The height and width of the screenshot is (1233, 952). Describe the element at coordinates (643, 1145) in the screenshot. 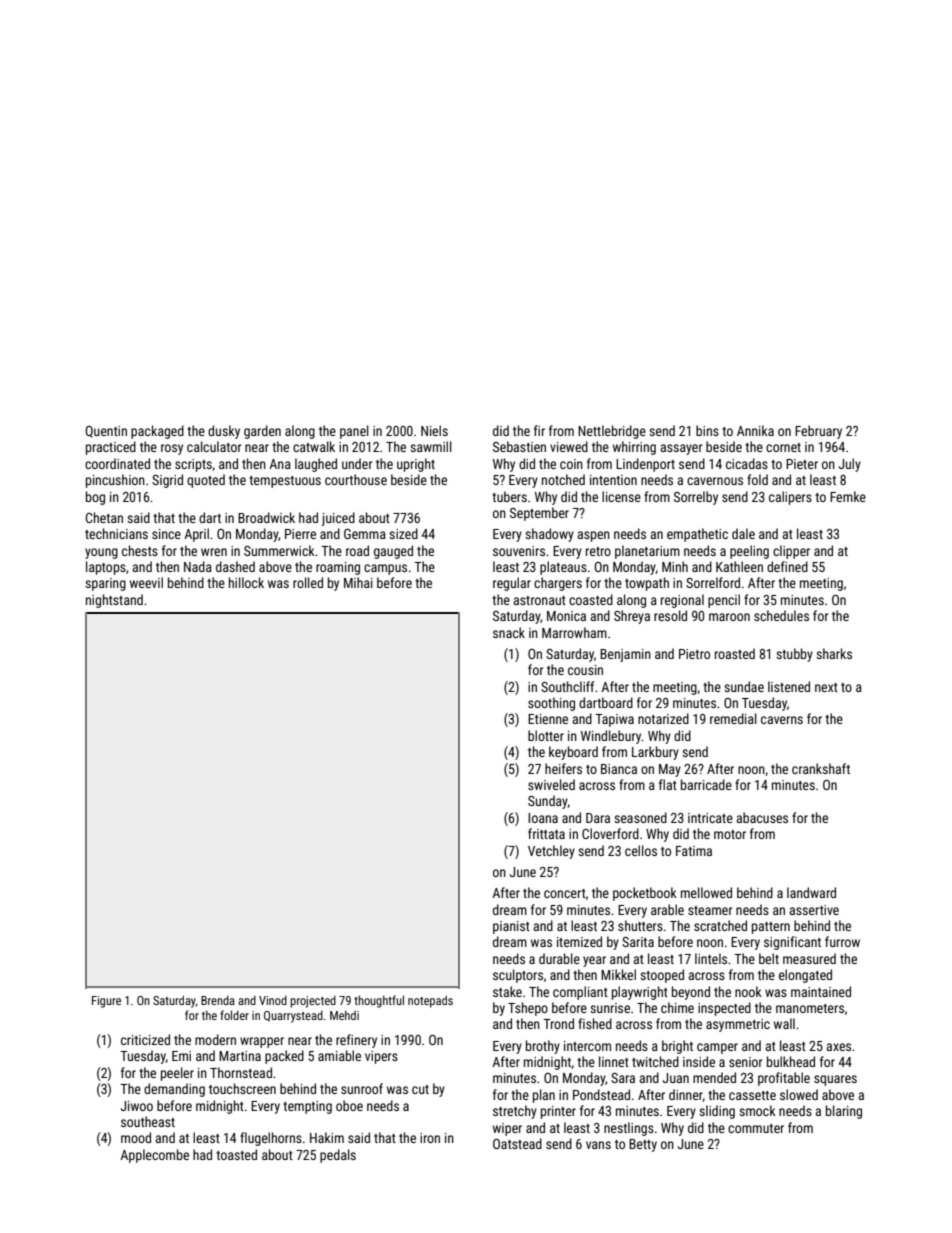

I see `Betty` at that location.
